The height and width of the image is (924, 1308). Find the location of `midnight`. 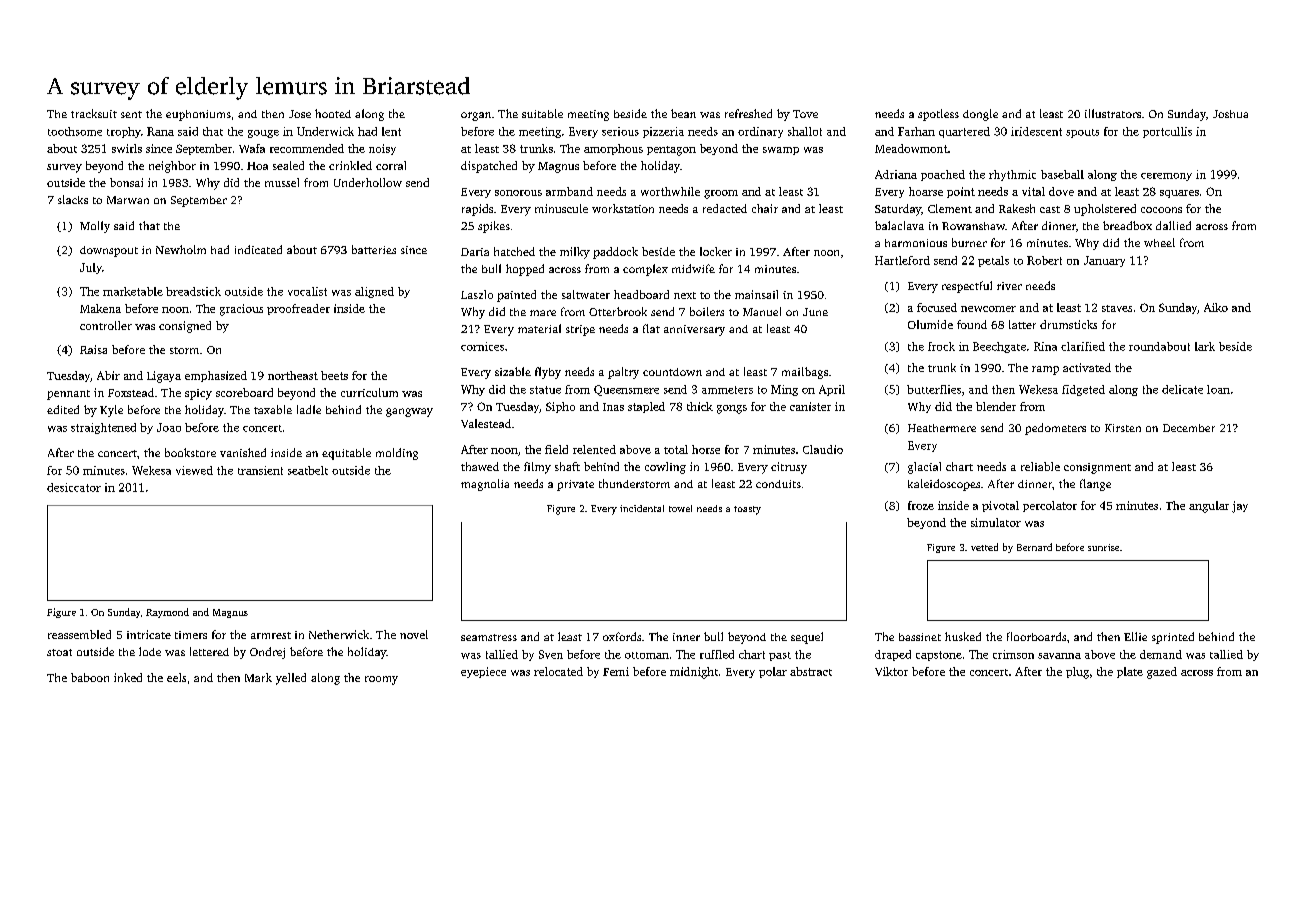

midnight is located at coordinates (694, 673).
